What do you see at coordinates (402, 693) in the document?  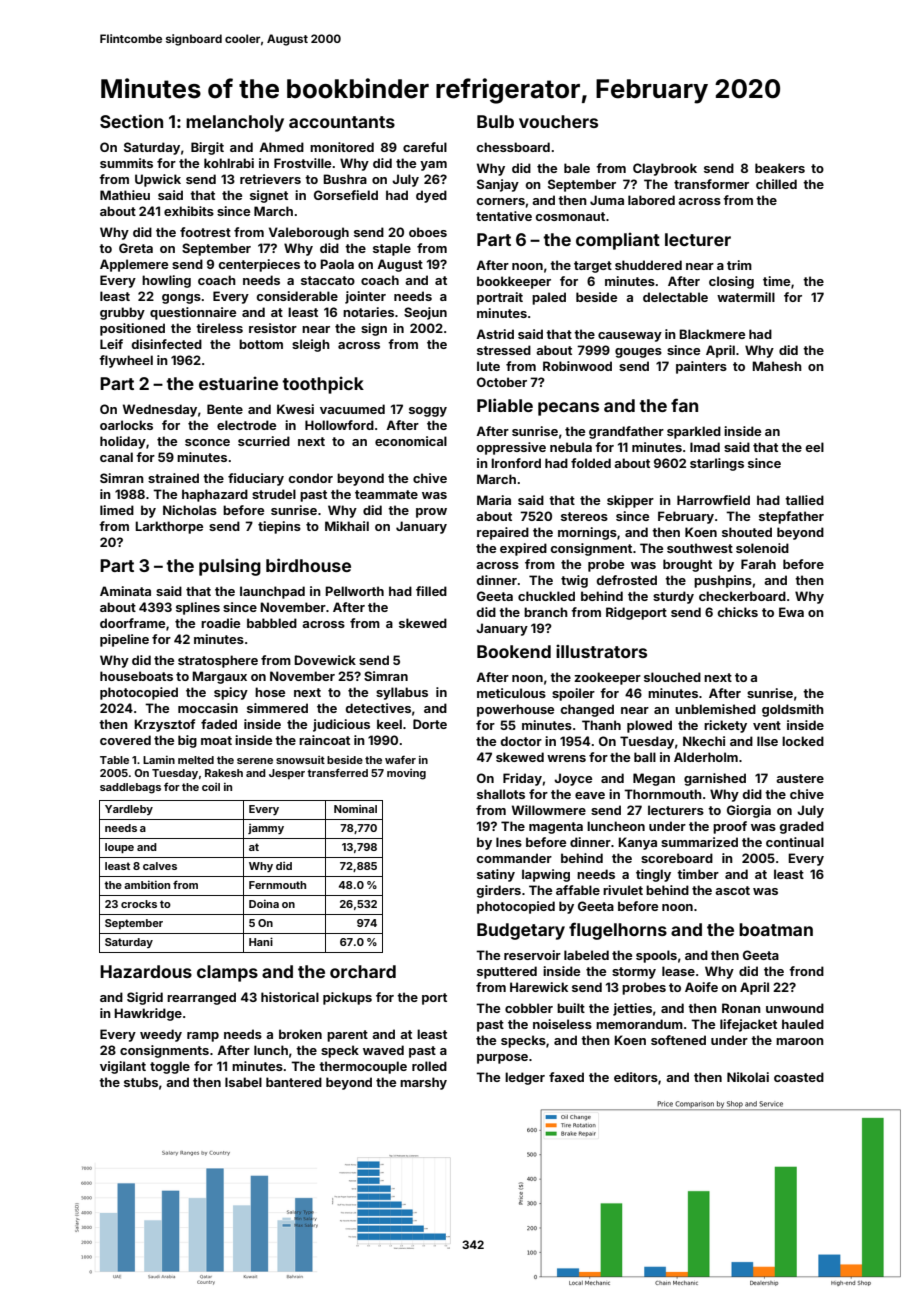 I see `syllabus` at bounding box center [402, 693].
